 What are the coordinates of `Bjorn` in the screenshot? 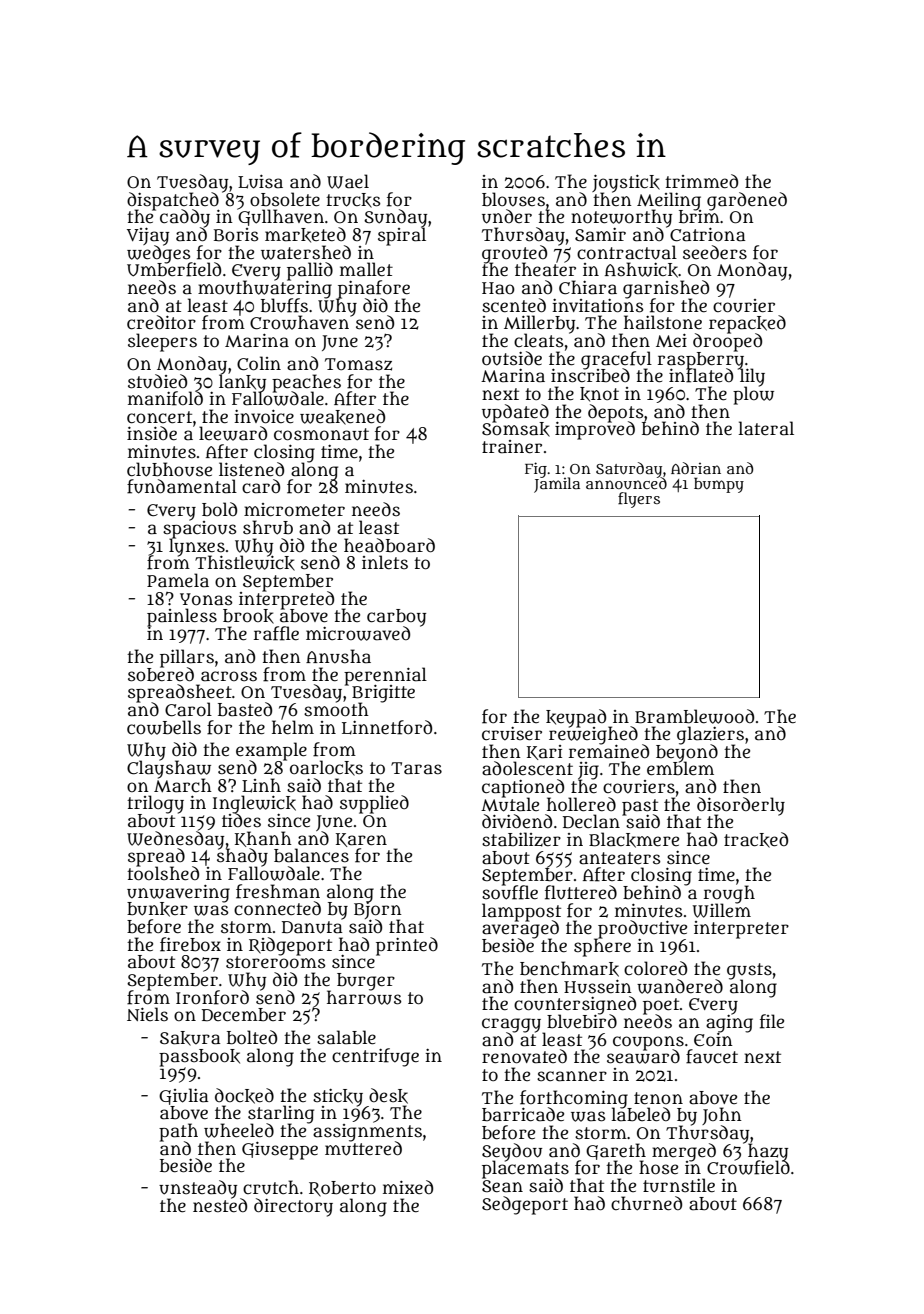 It's located at (378, 910).
